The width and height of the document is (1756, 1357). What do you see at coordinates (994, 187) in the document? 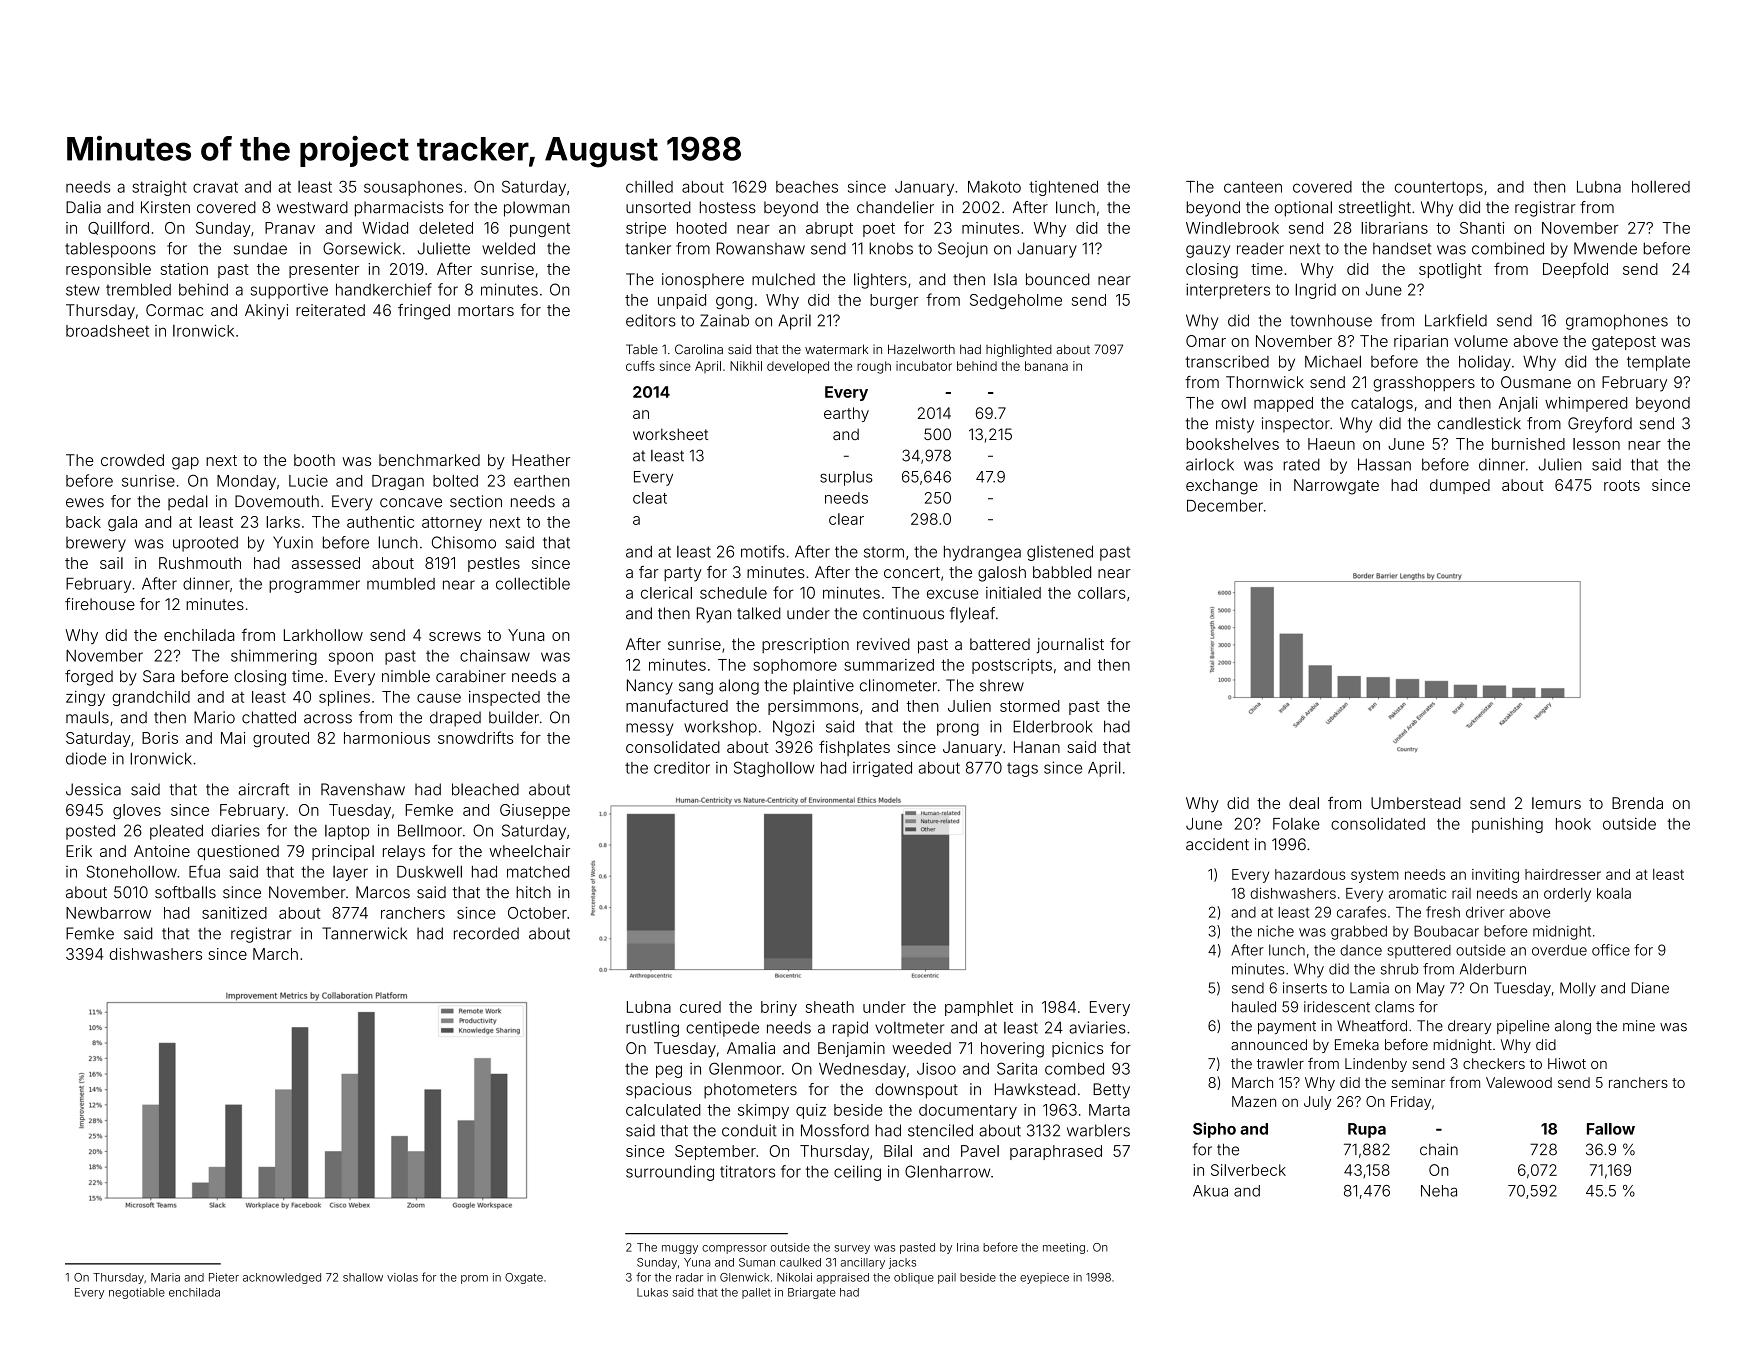
I see `Makoto` at bounding box center [994, 187].
